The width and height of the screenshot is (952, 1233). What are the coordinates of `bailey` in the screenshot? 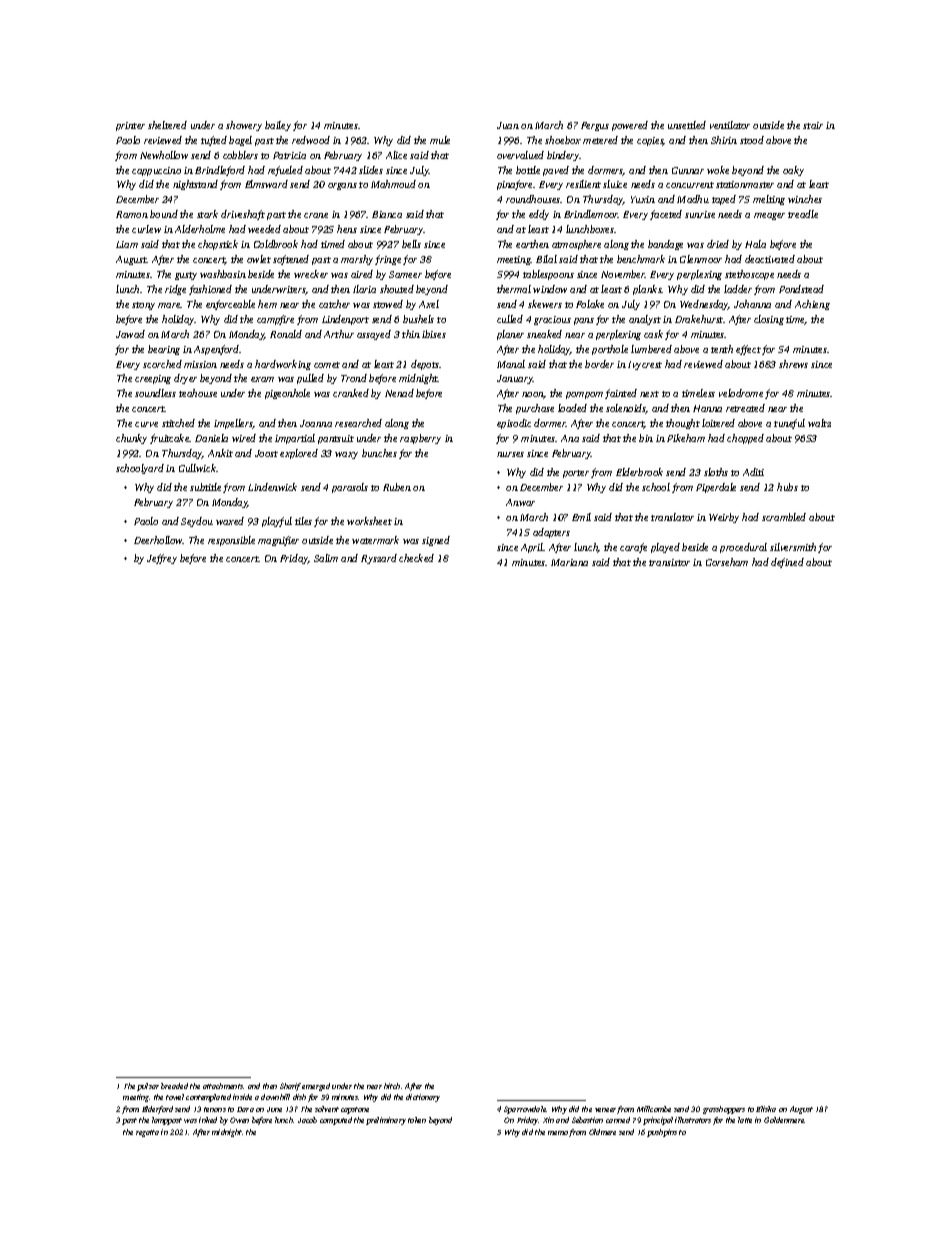 It's located at (278, 126).
